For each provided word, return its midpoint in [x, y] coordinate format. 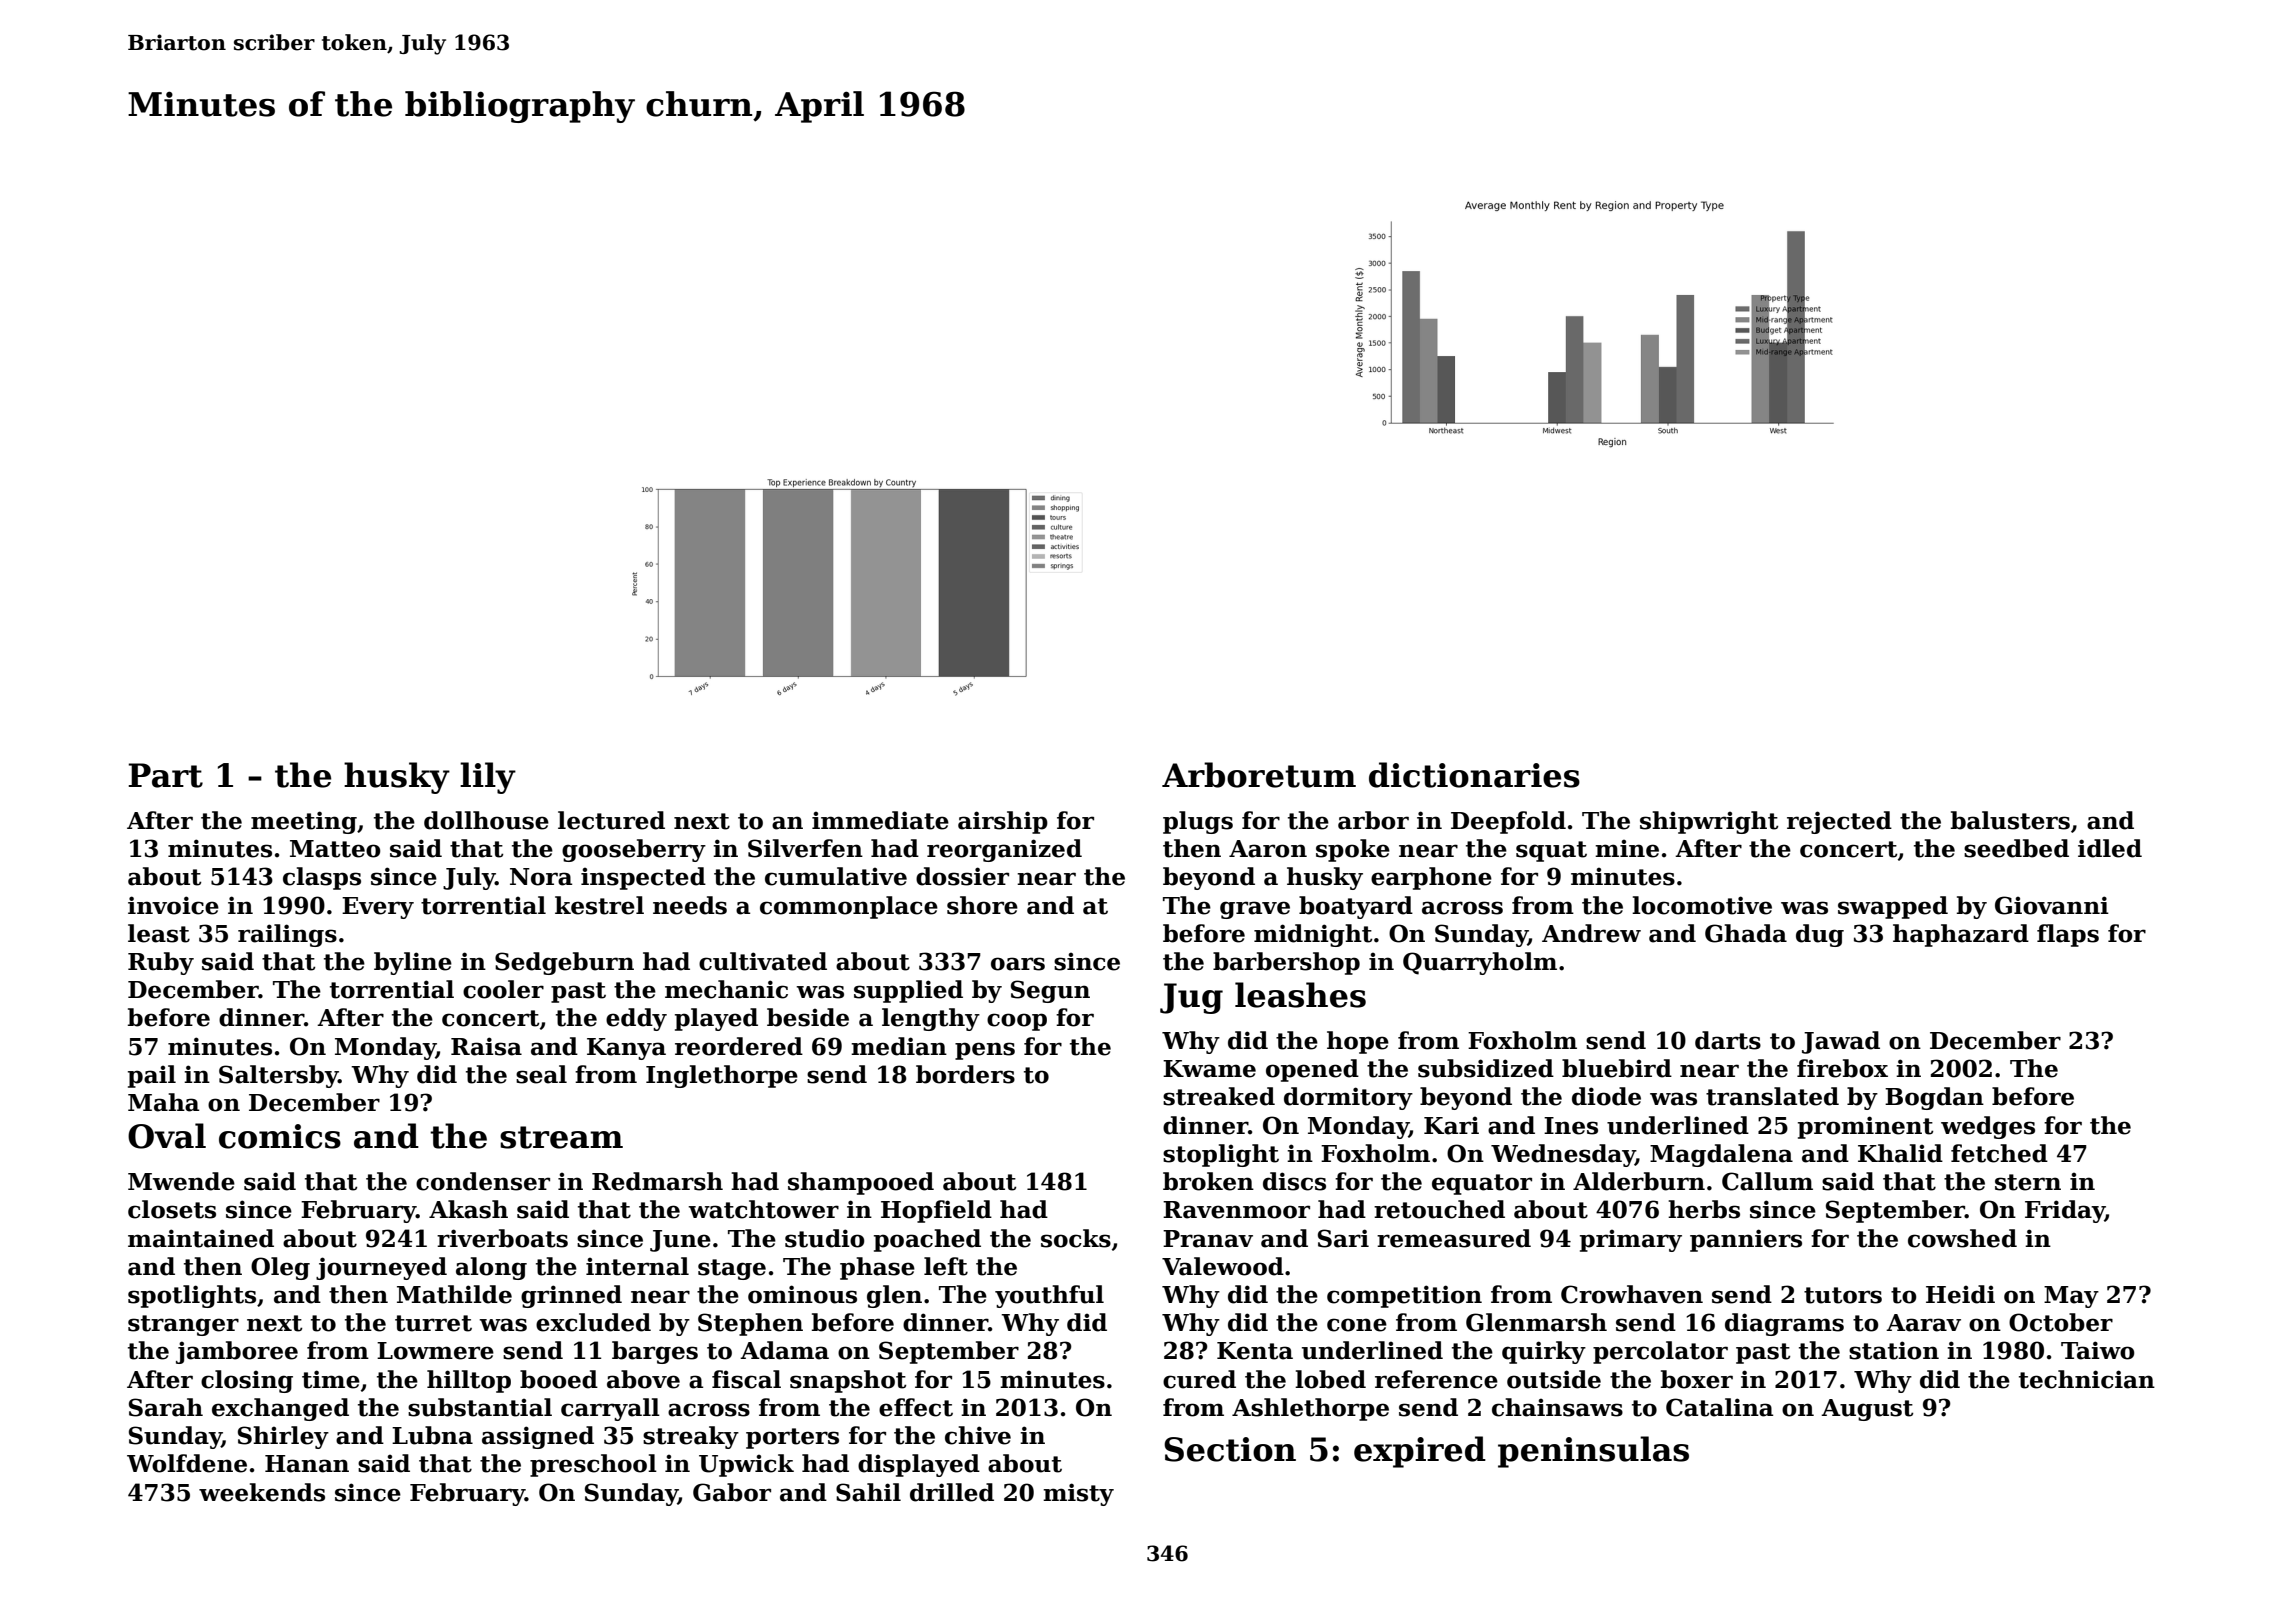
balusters [2010, 820]
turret [433, 1323]
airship [1003, 822]
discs [1294, 1181]
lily [488, 778]
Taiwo [2097, 1350]
